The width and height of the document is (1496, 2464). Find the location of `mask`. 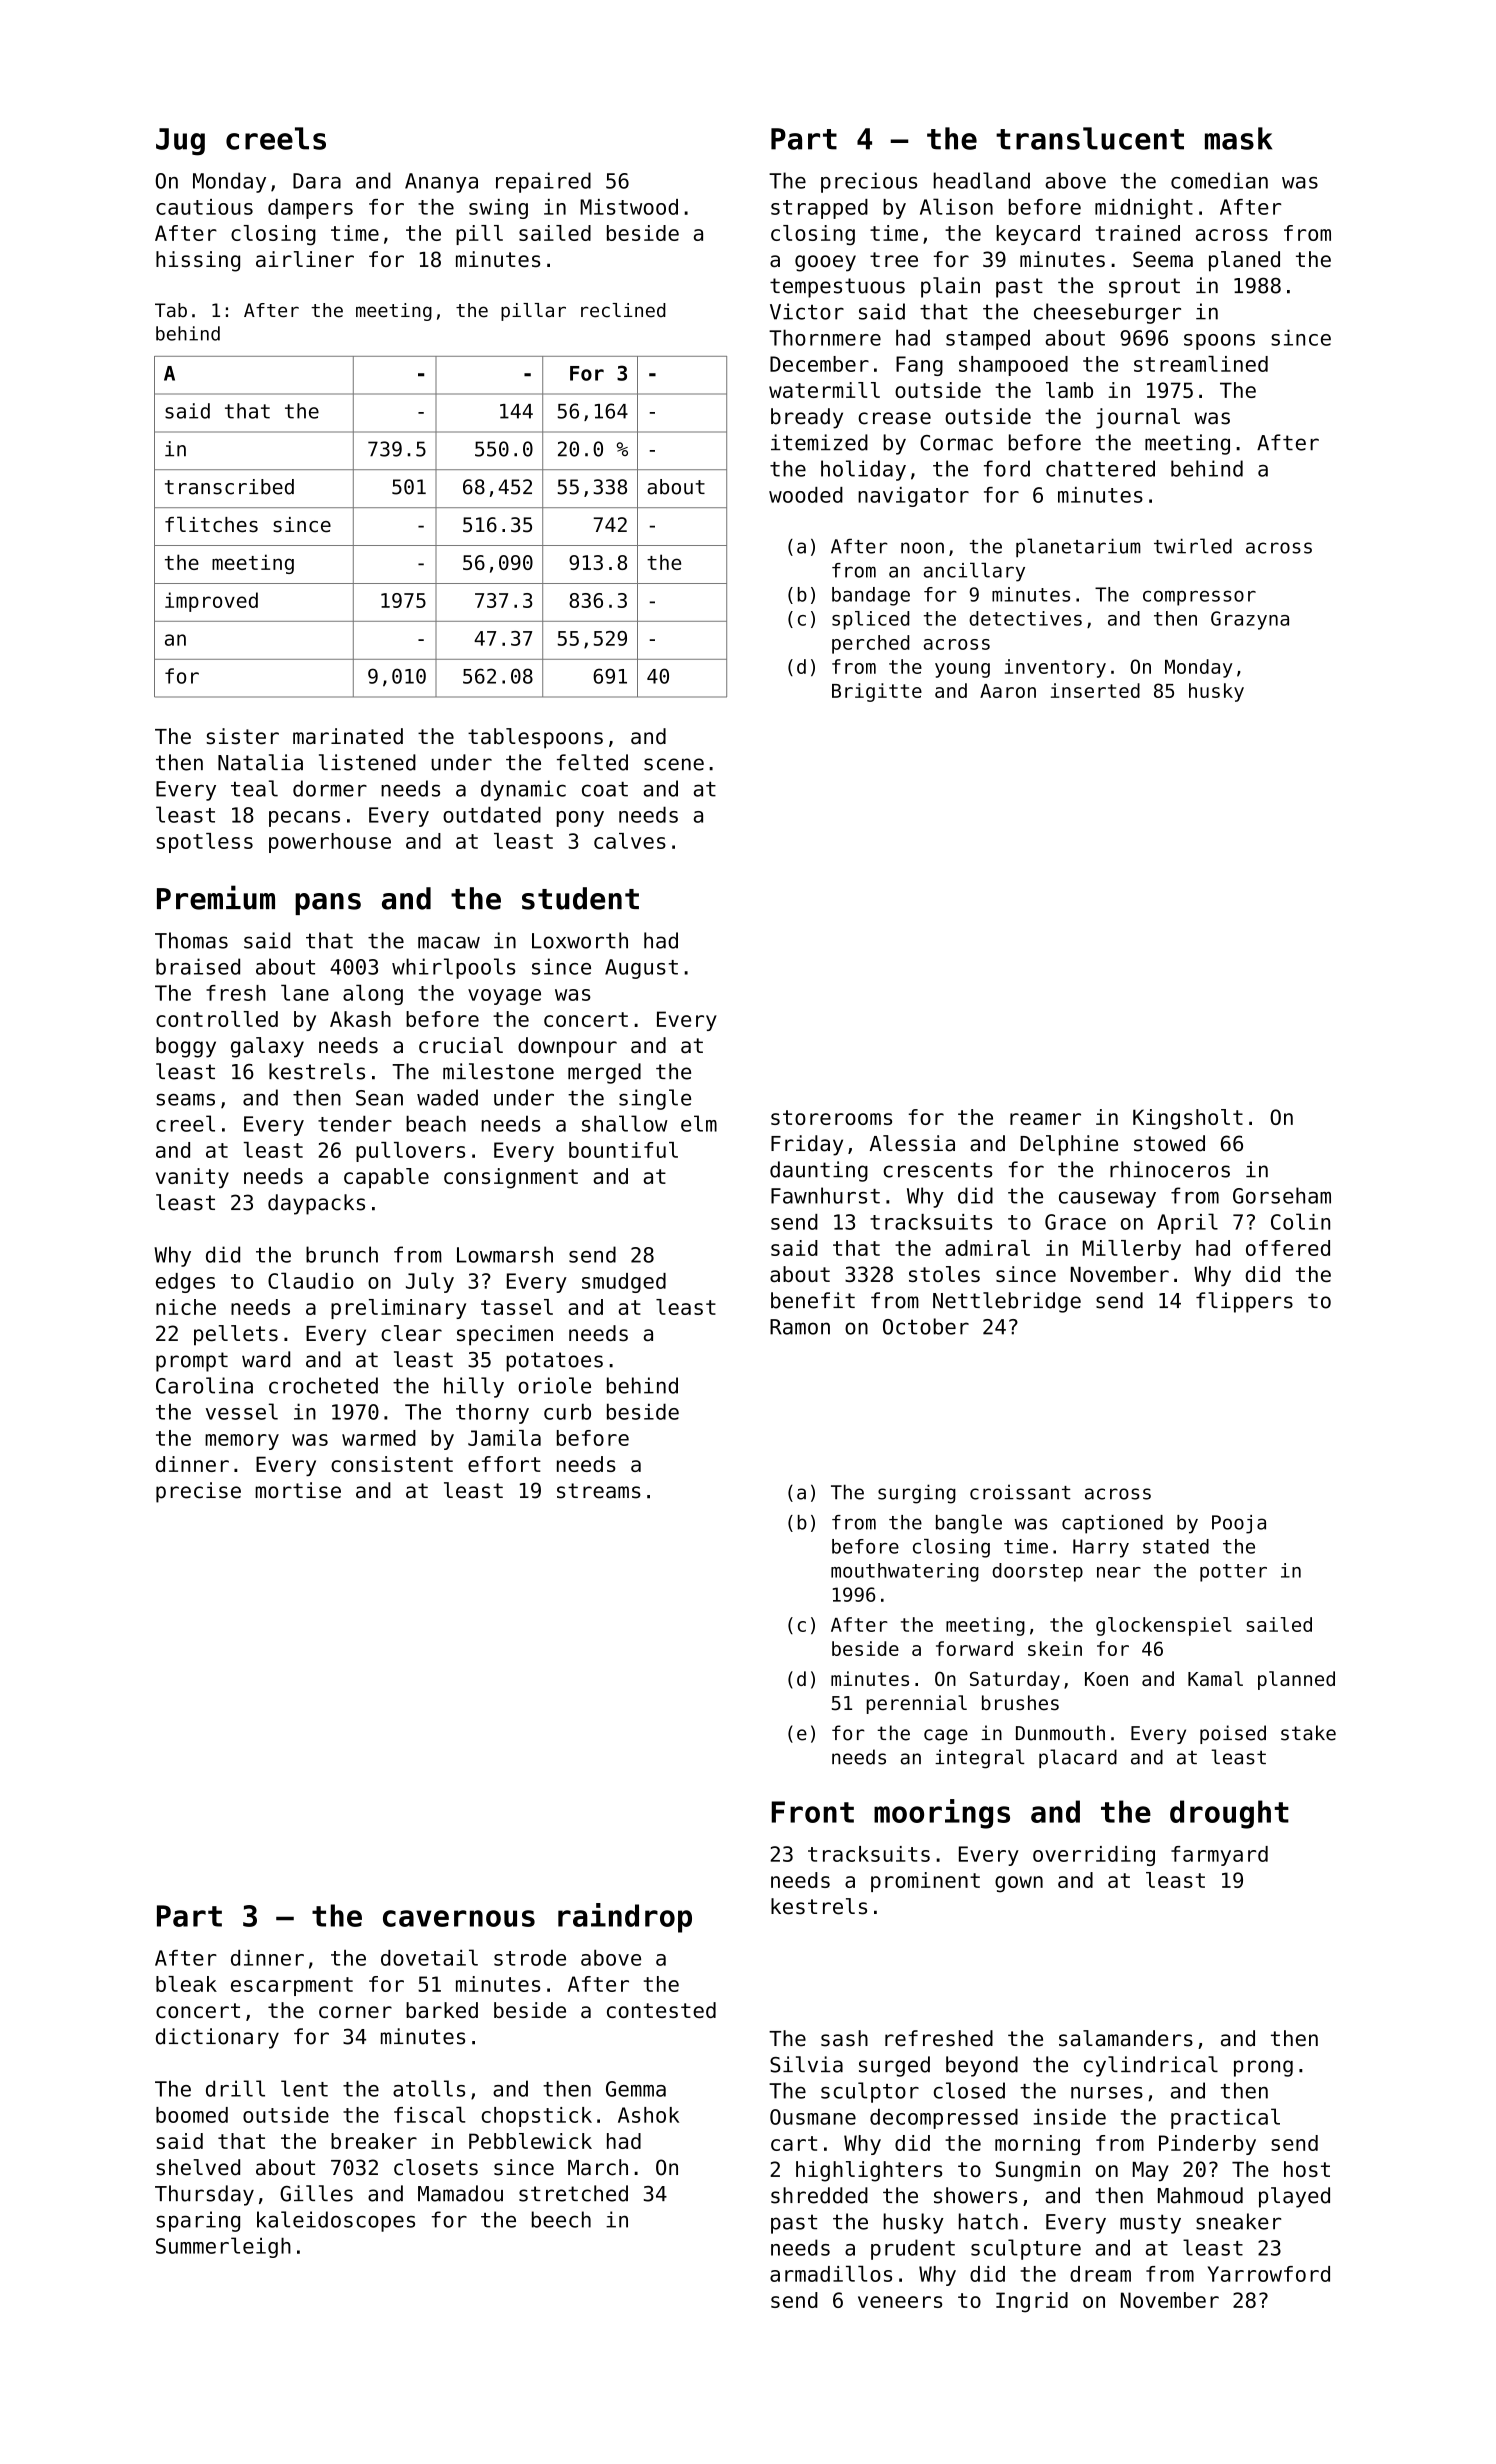

mask is located at coordinates (1238, 138).
